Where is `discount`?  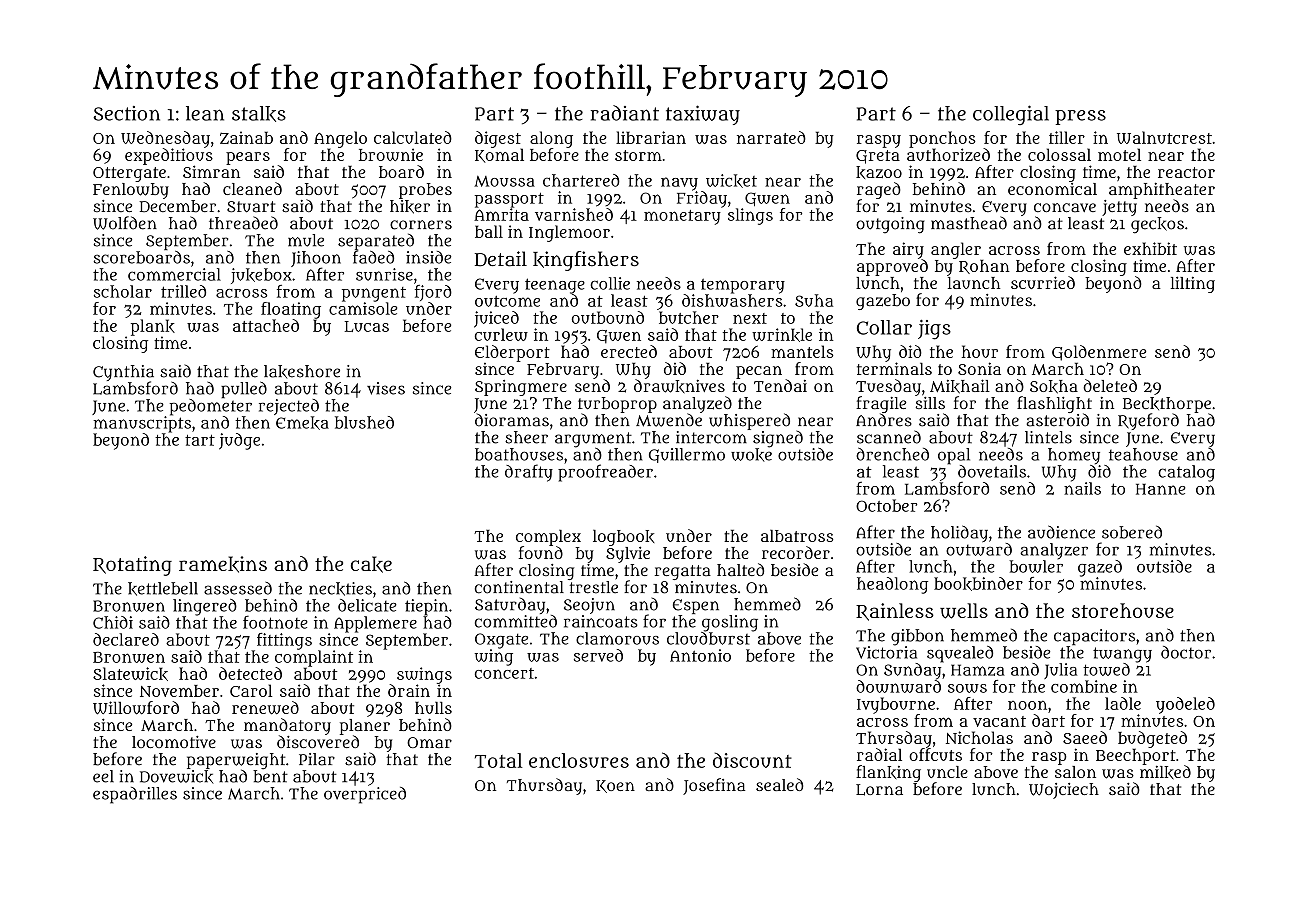 discount is located at coordinates (752, 760).
